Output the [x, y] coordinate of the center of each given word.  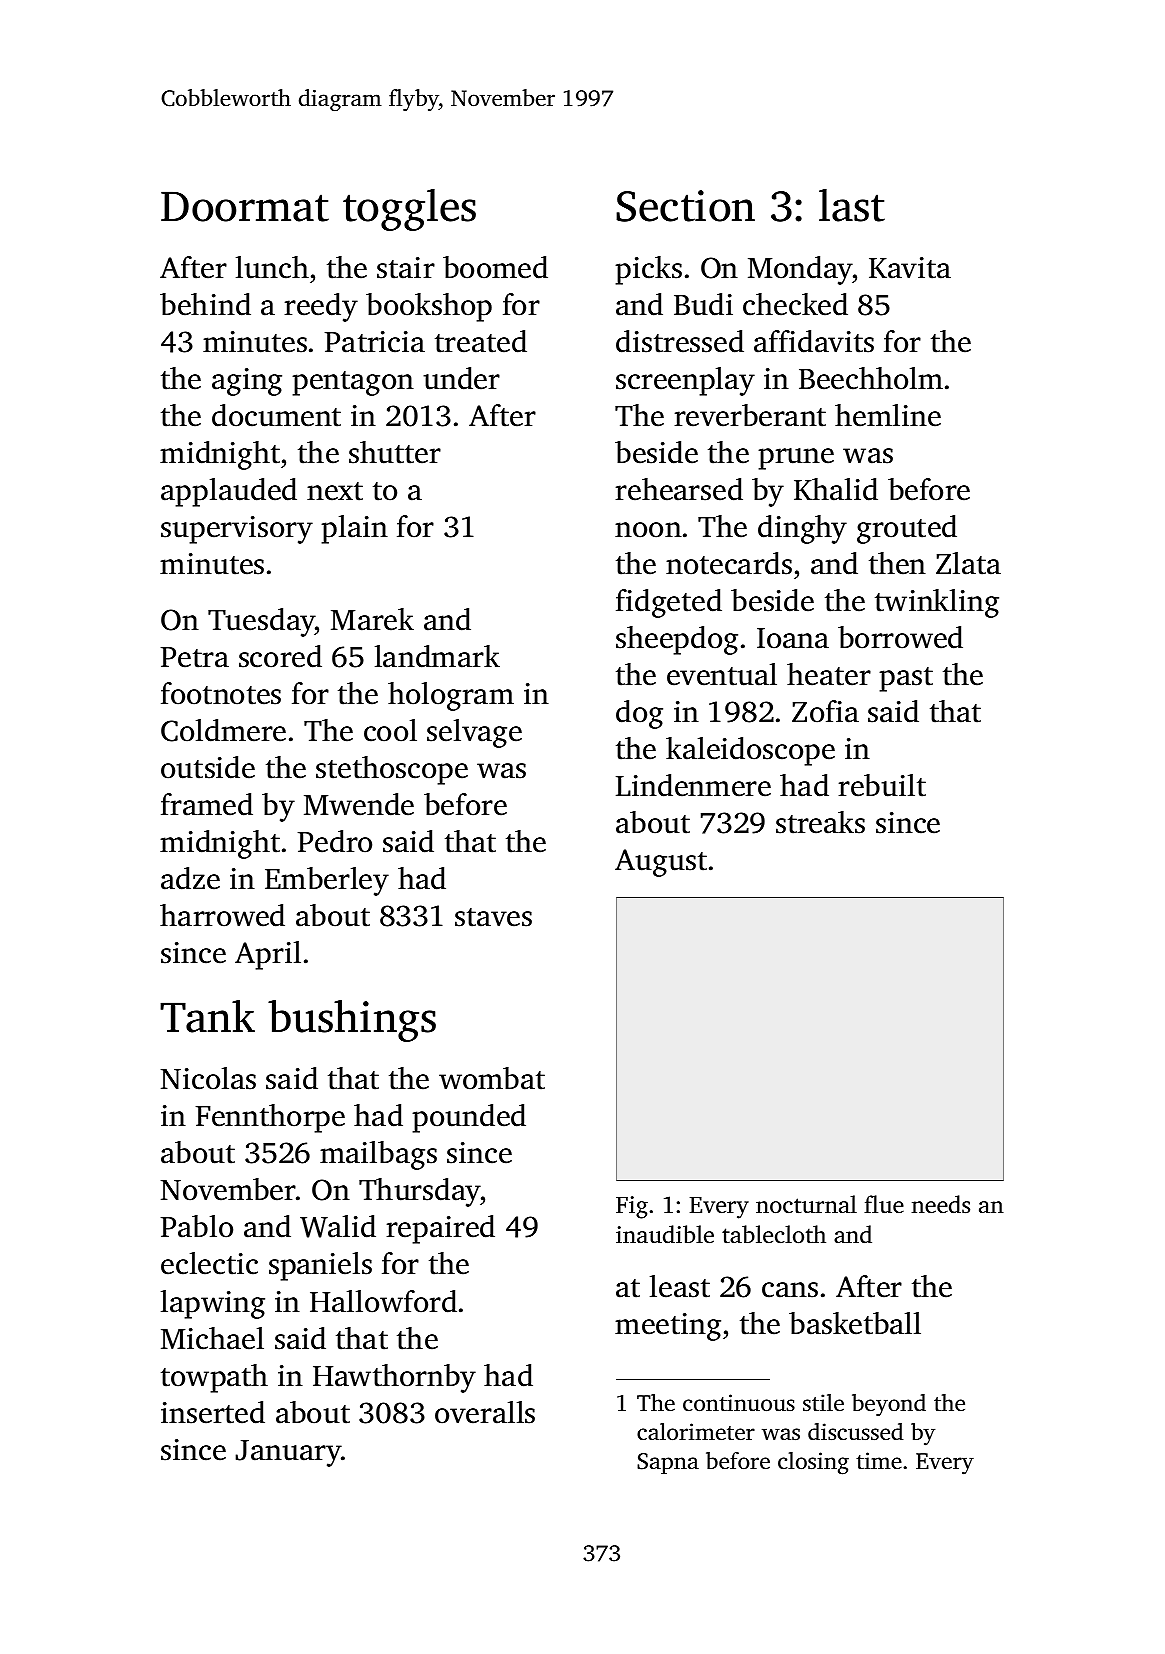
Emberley [327, 881]
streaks [820, 822]
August [661, 863]
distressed [680, 341]
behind [205, 304]
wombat [492, 1078]
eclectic [209, 1263]
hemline [888, 415]
